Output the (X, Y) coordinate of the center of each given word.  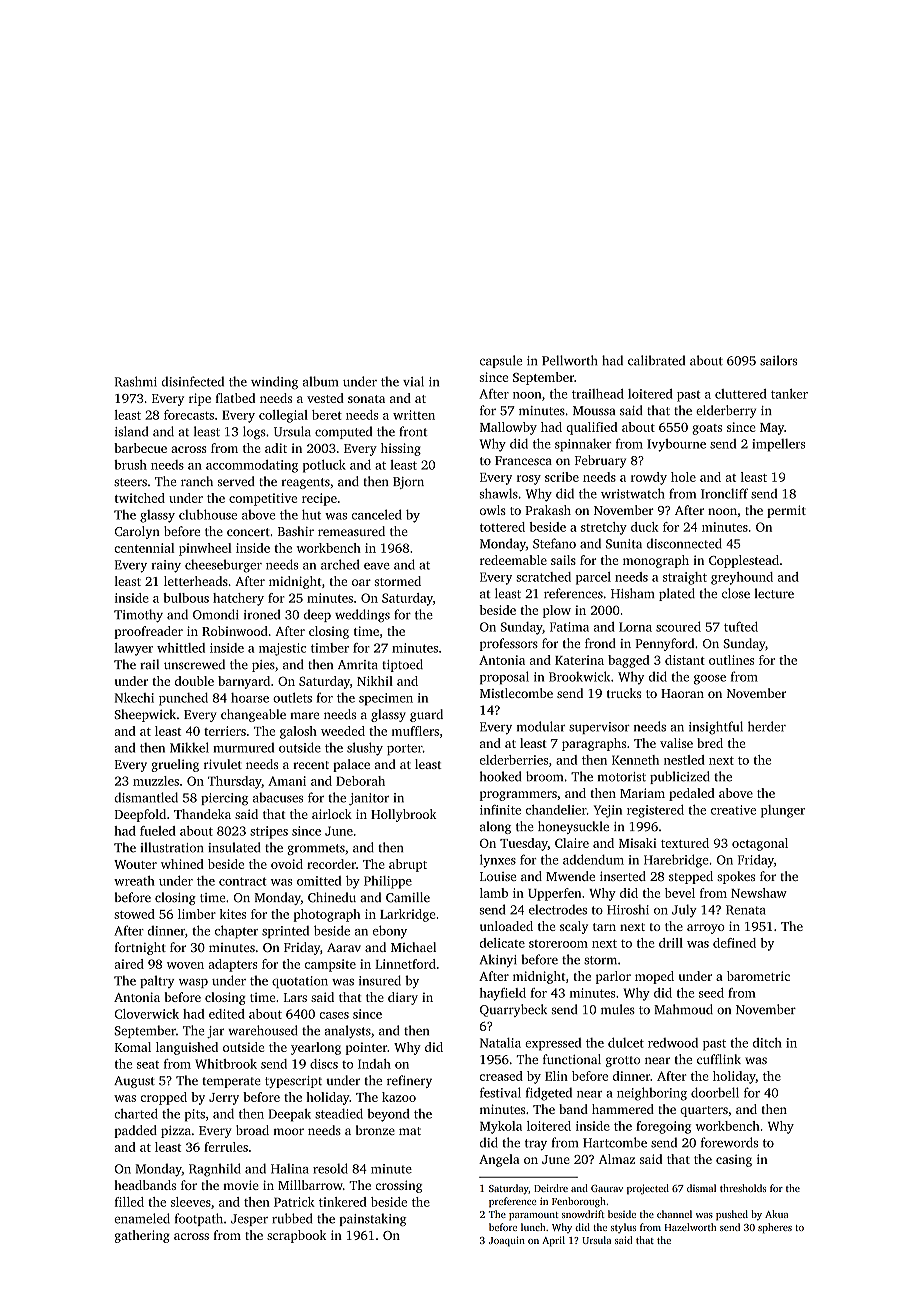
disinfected (193, 381)
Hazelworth (690, 1227)
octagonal (760, 844)
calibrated (656, 360)
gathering (142, 1236)
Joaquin (507, 1241)
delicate (502, 943)
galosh (298, 732)
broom (544, 776)
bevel (680, 893)
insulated (234, 847)
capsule (501, 361)
